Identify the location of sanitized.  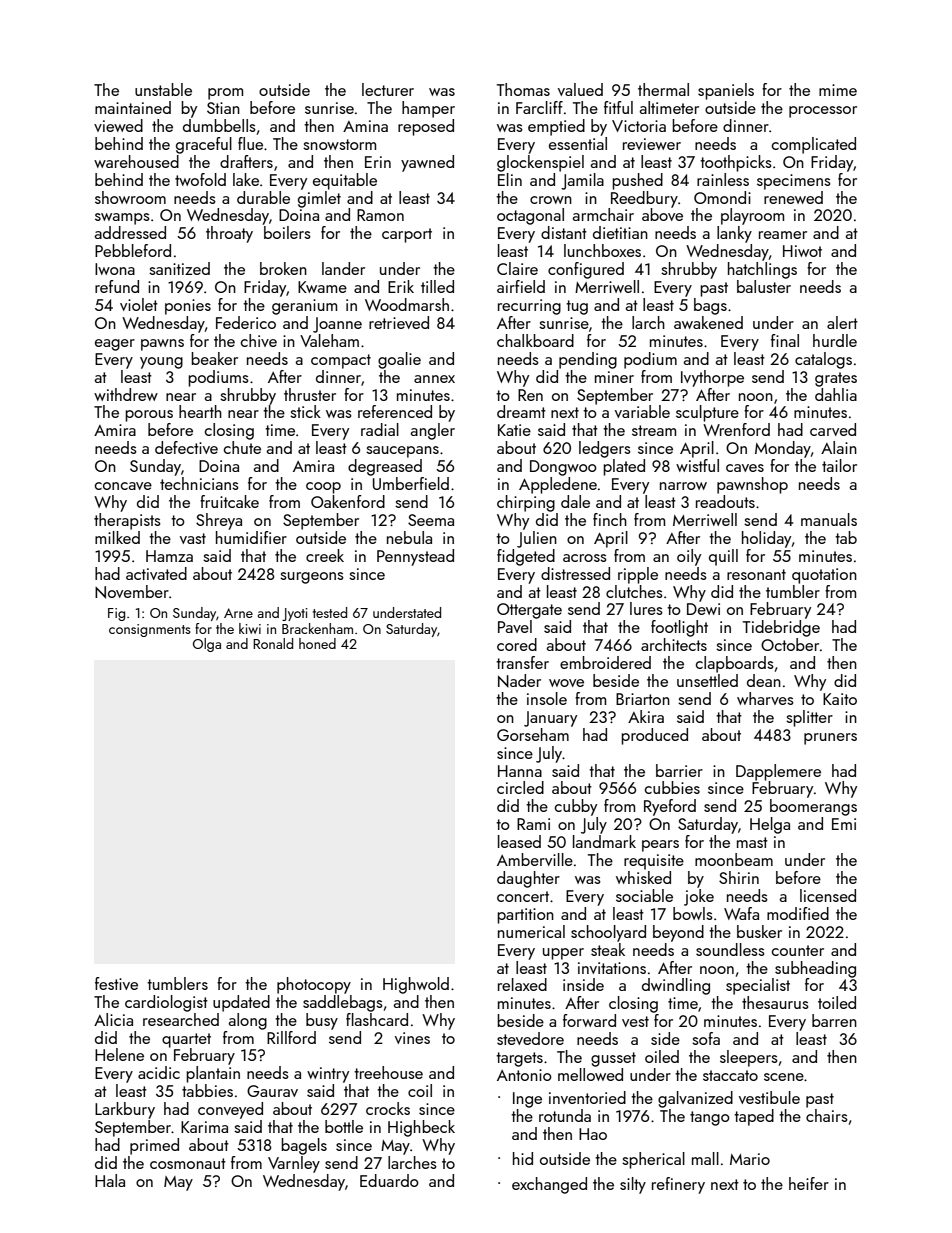
(179, 268).
